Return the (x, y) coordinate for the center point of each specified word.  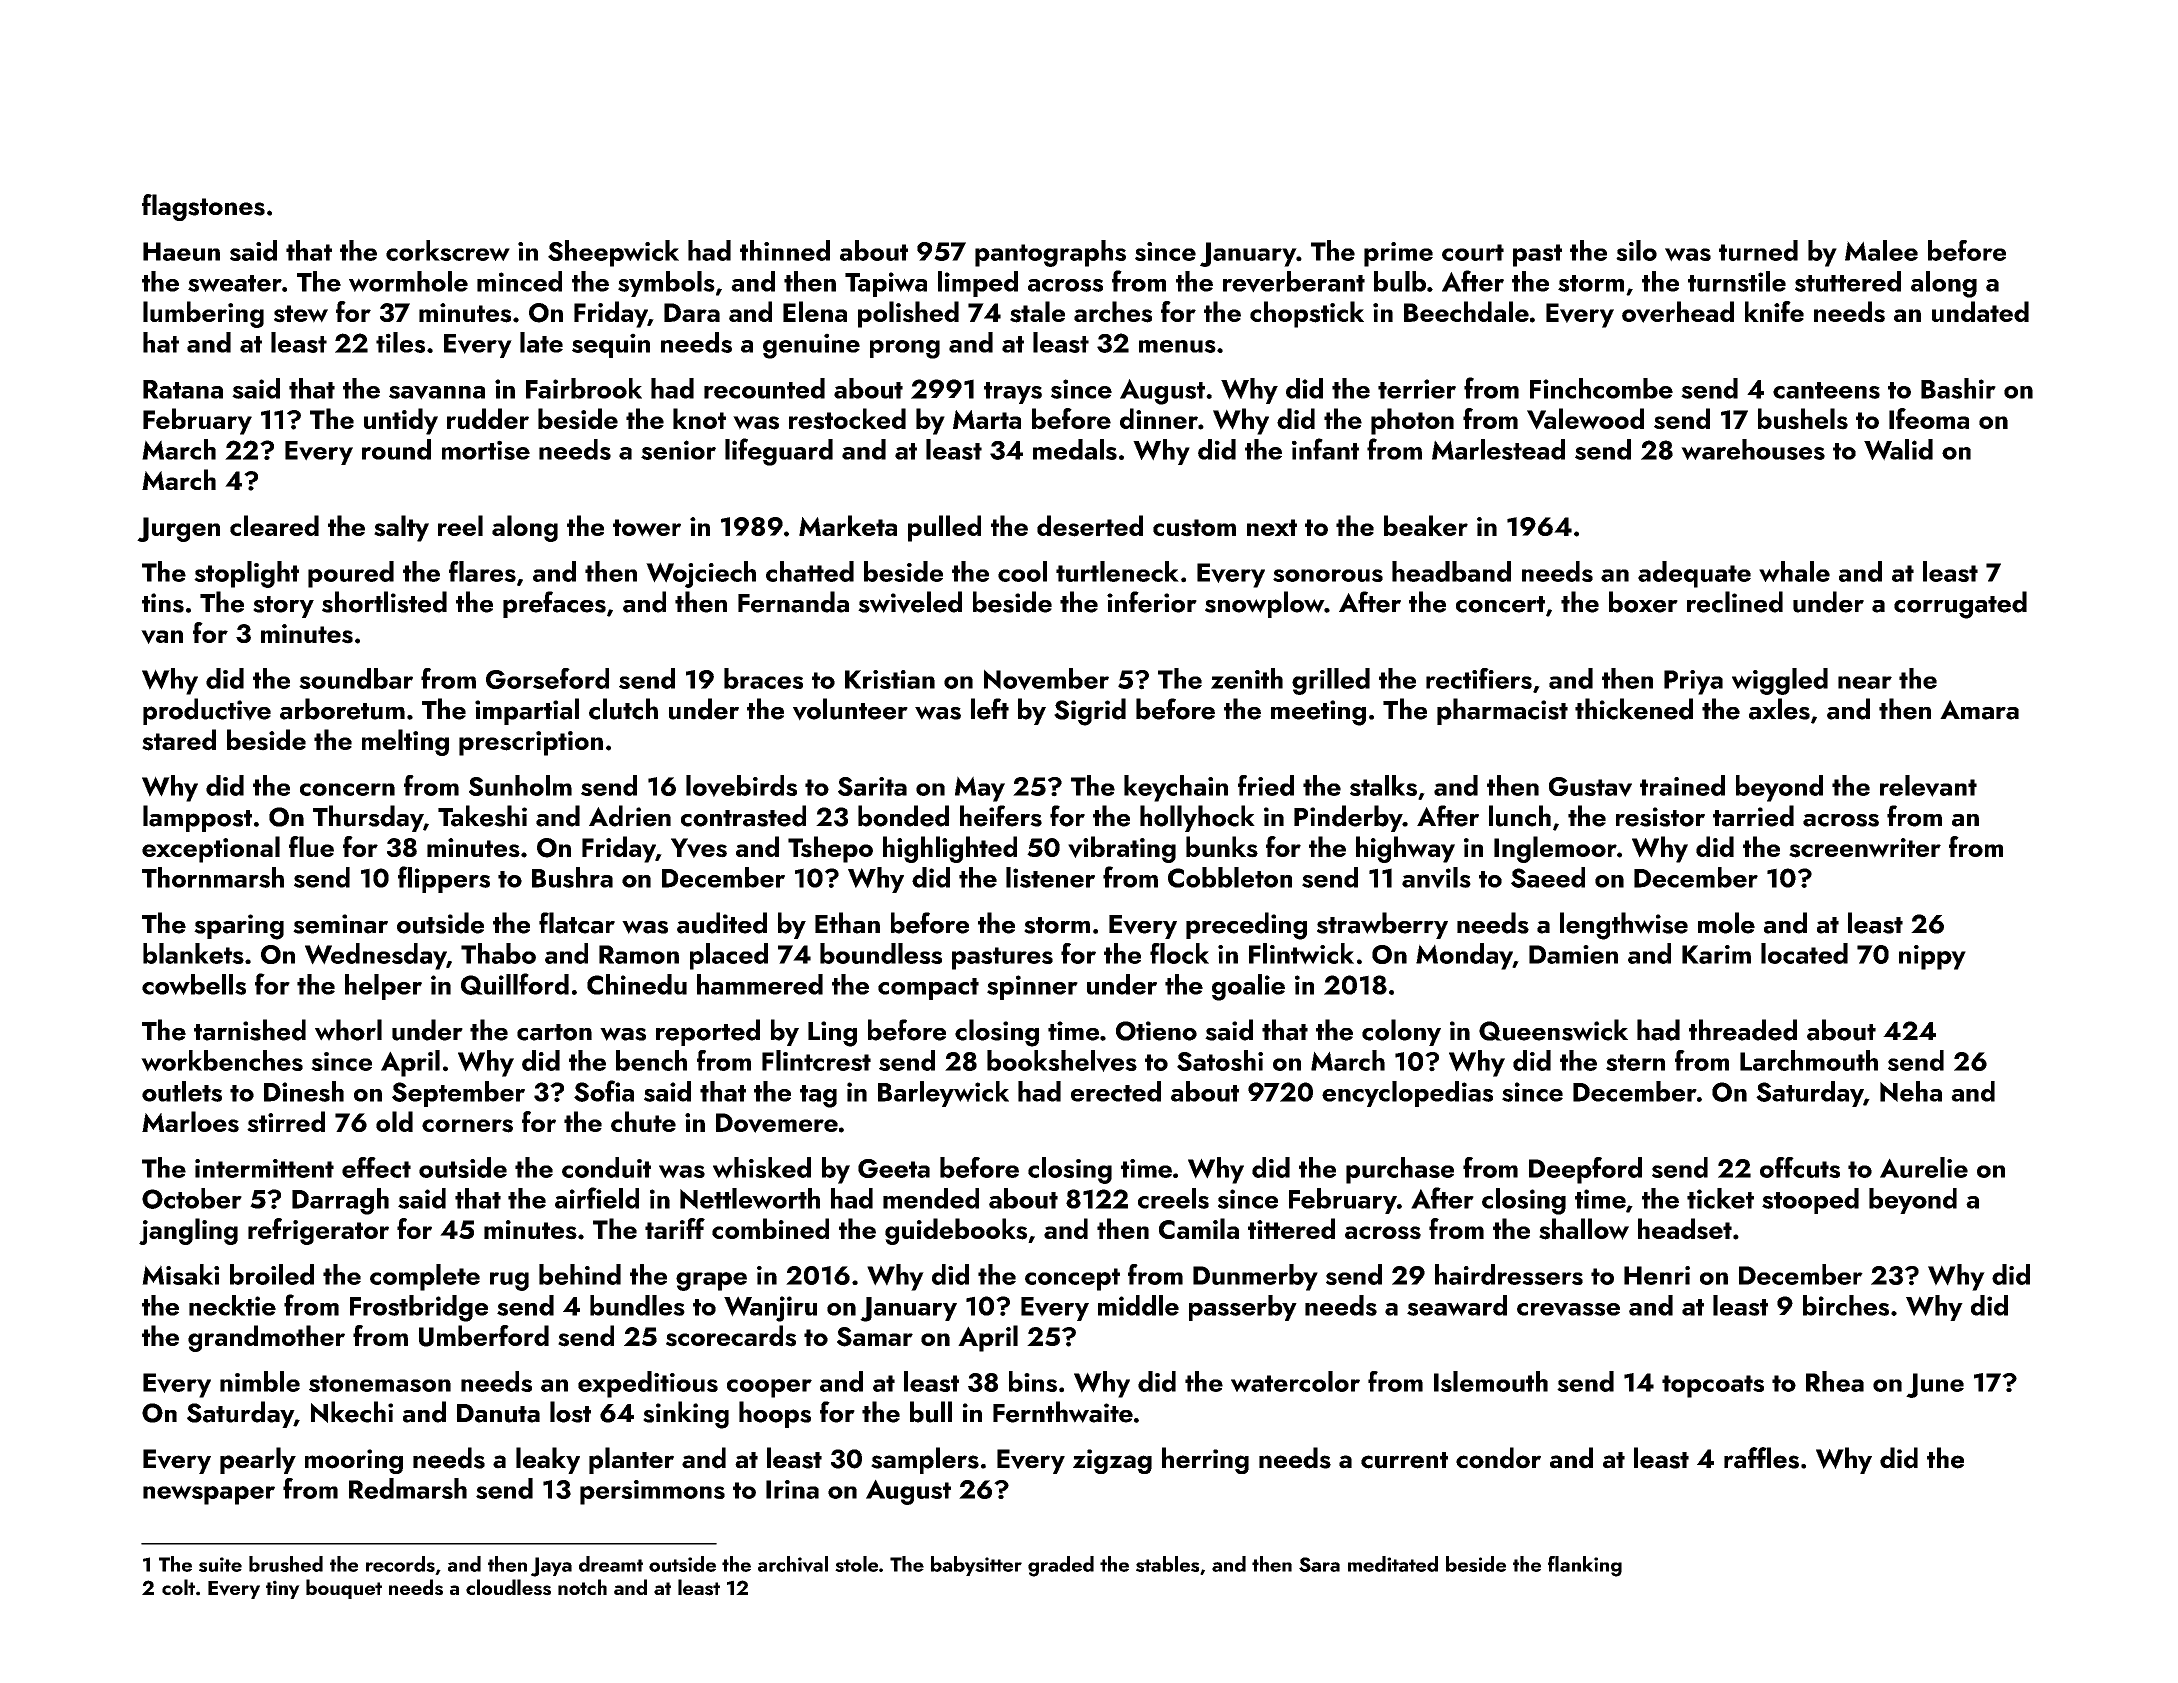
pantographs (1050, 253)
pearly (258, 1460)
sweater (235, 283)
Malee (1881, 250)
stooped (1810, 1201)
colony (1401, 1032)
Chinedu (637, 984)
